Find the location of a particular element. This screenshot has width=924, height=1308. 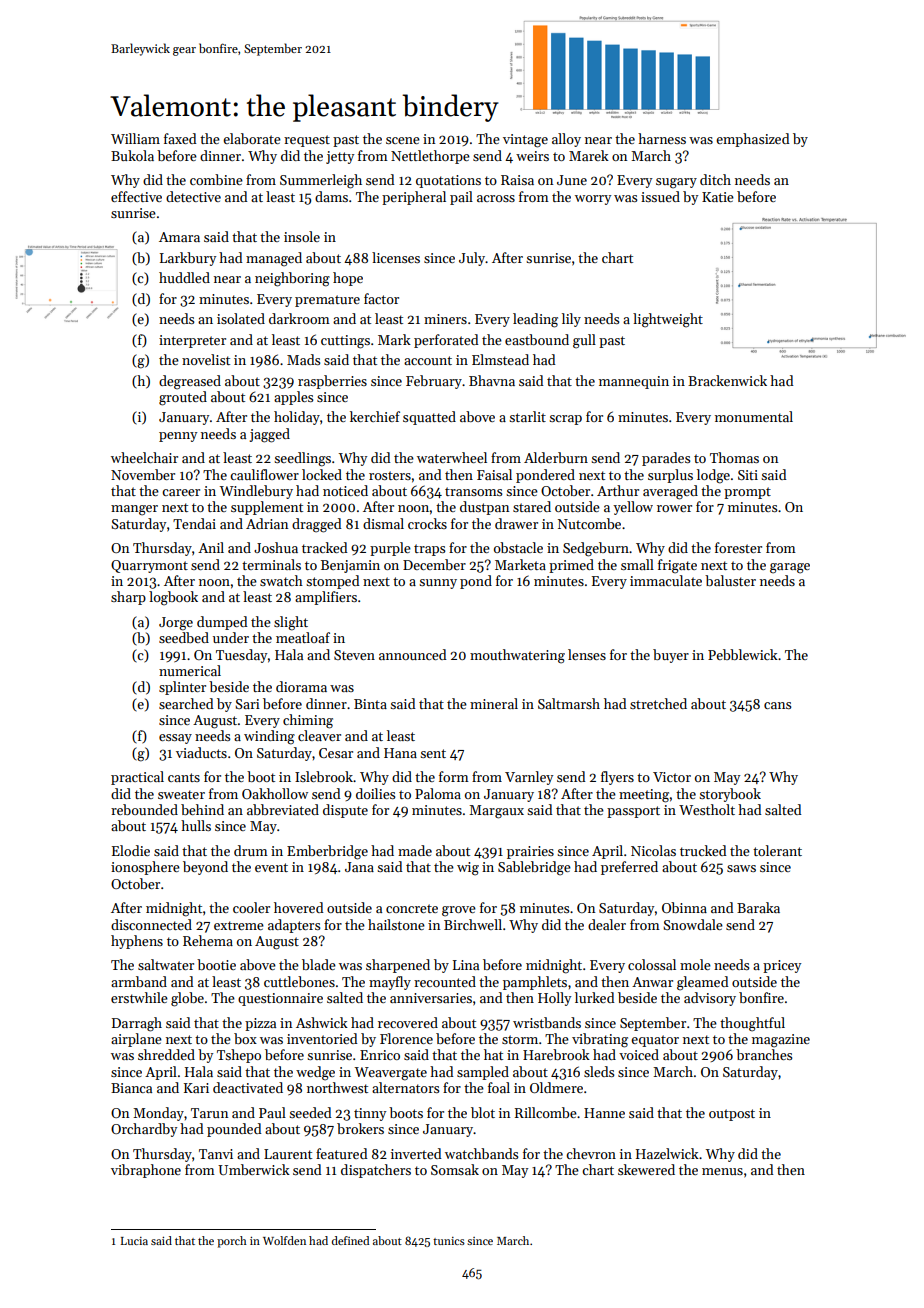

pail is located at coordinates (461, 198).
